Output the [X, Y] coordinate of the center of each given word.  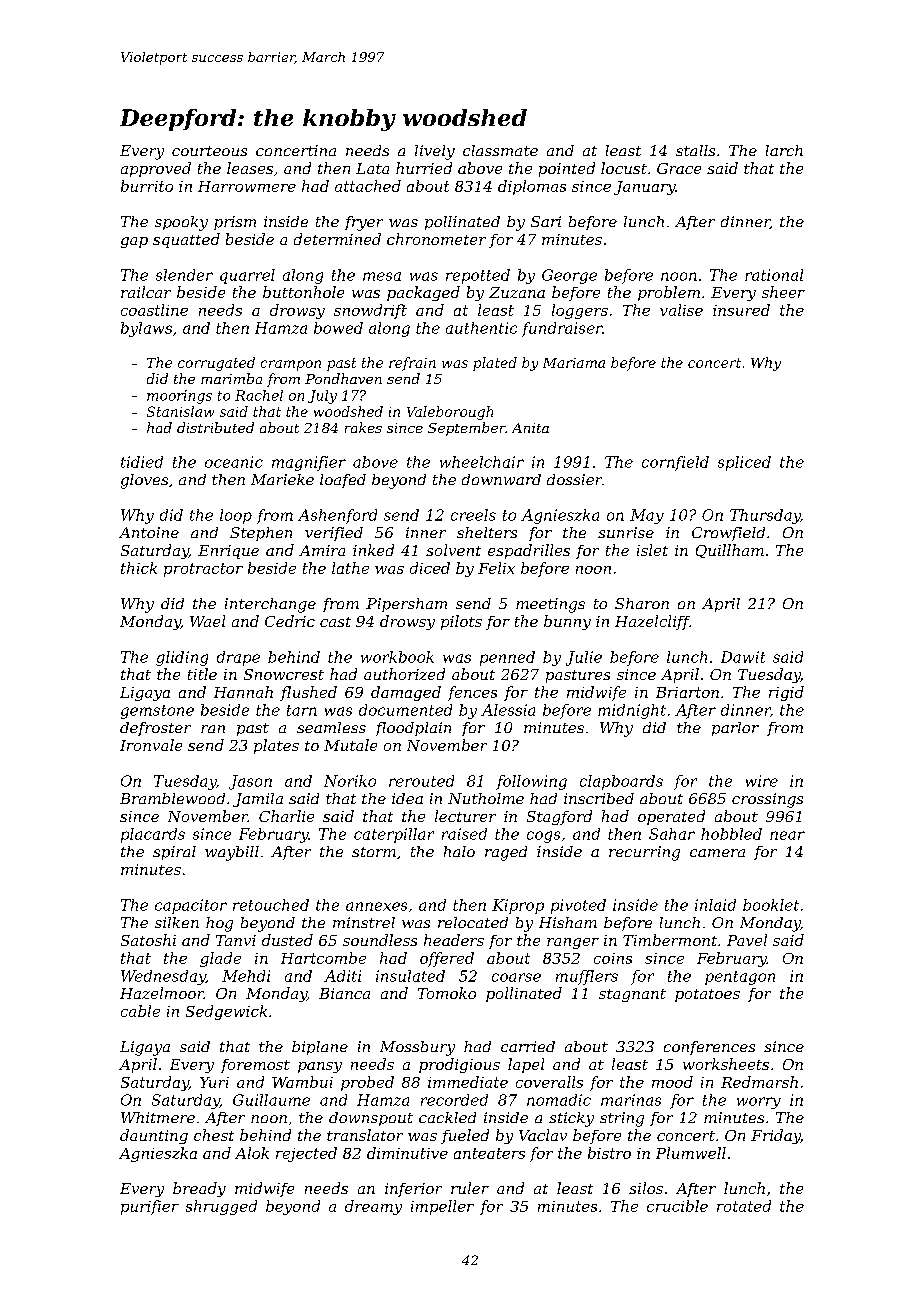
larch [784, 150]
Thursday [765, 516]
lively [435, 152]
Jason [250, 782]
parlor [735, 729]
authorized [404, 674]
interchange [270, 605]
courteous [209, 151]
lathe [350, 568]
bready [199, 1189]
